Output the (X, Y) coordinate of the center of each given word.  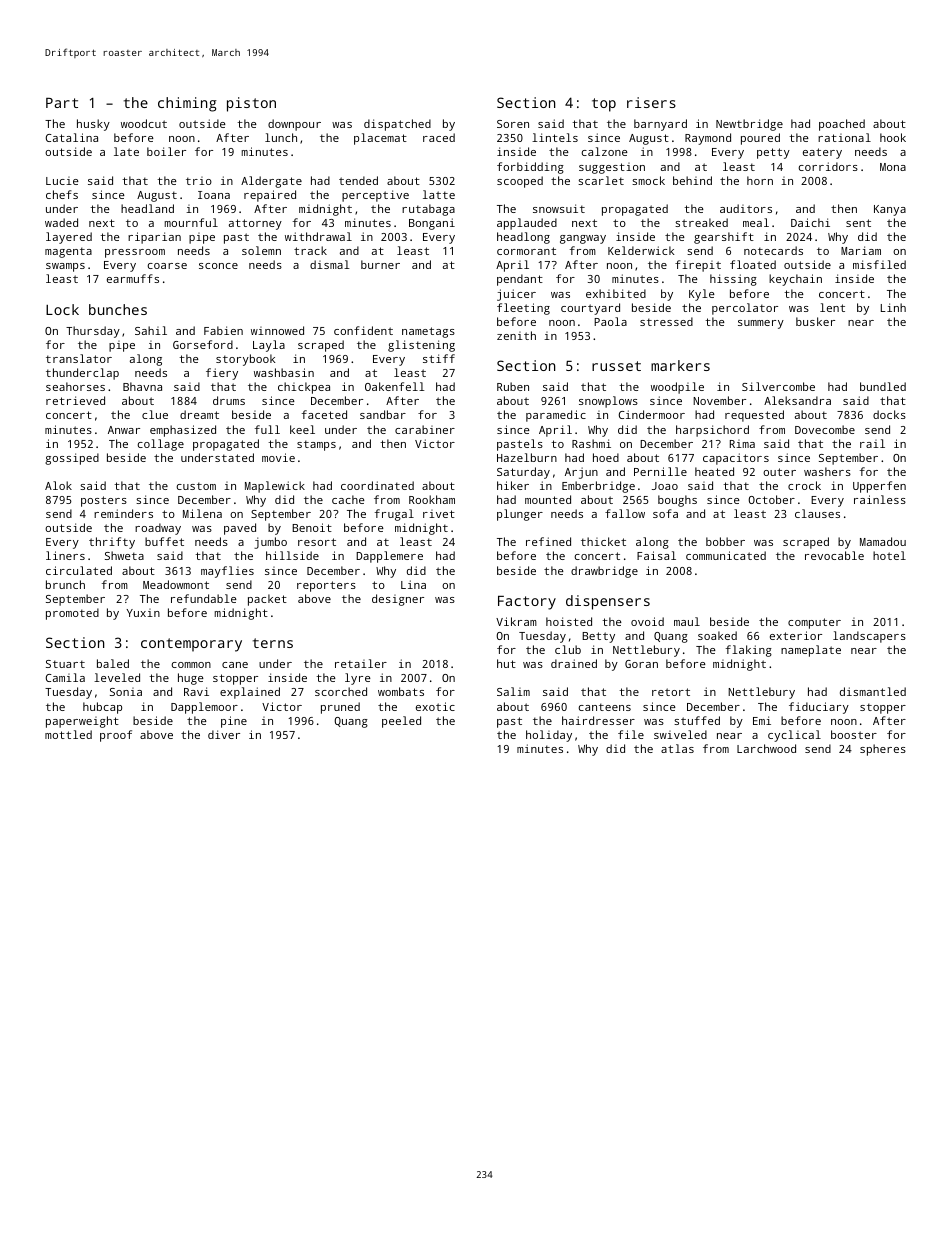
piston (251, 104)
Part (62, 103)
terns (273, 643)
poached (842, 125)
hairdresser (598, 720)
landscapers (869, 637)
